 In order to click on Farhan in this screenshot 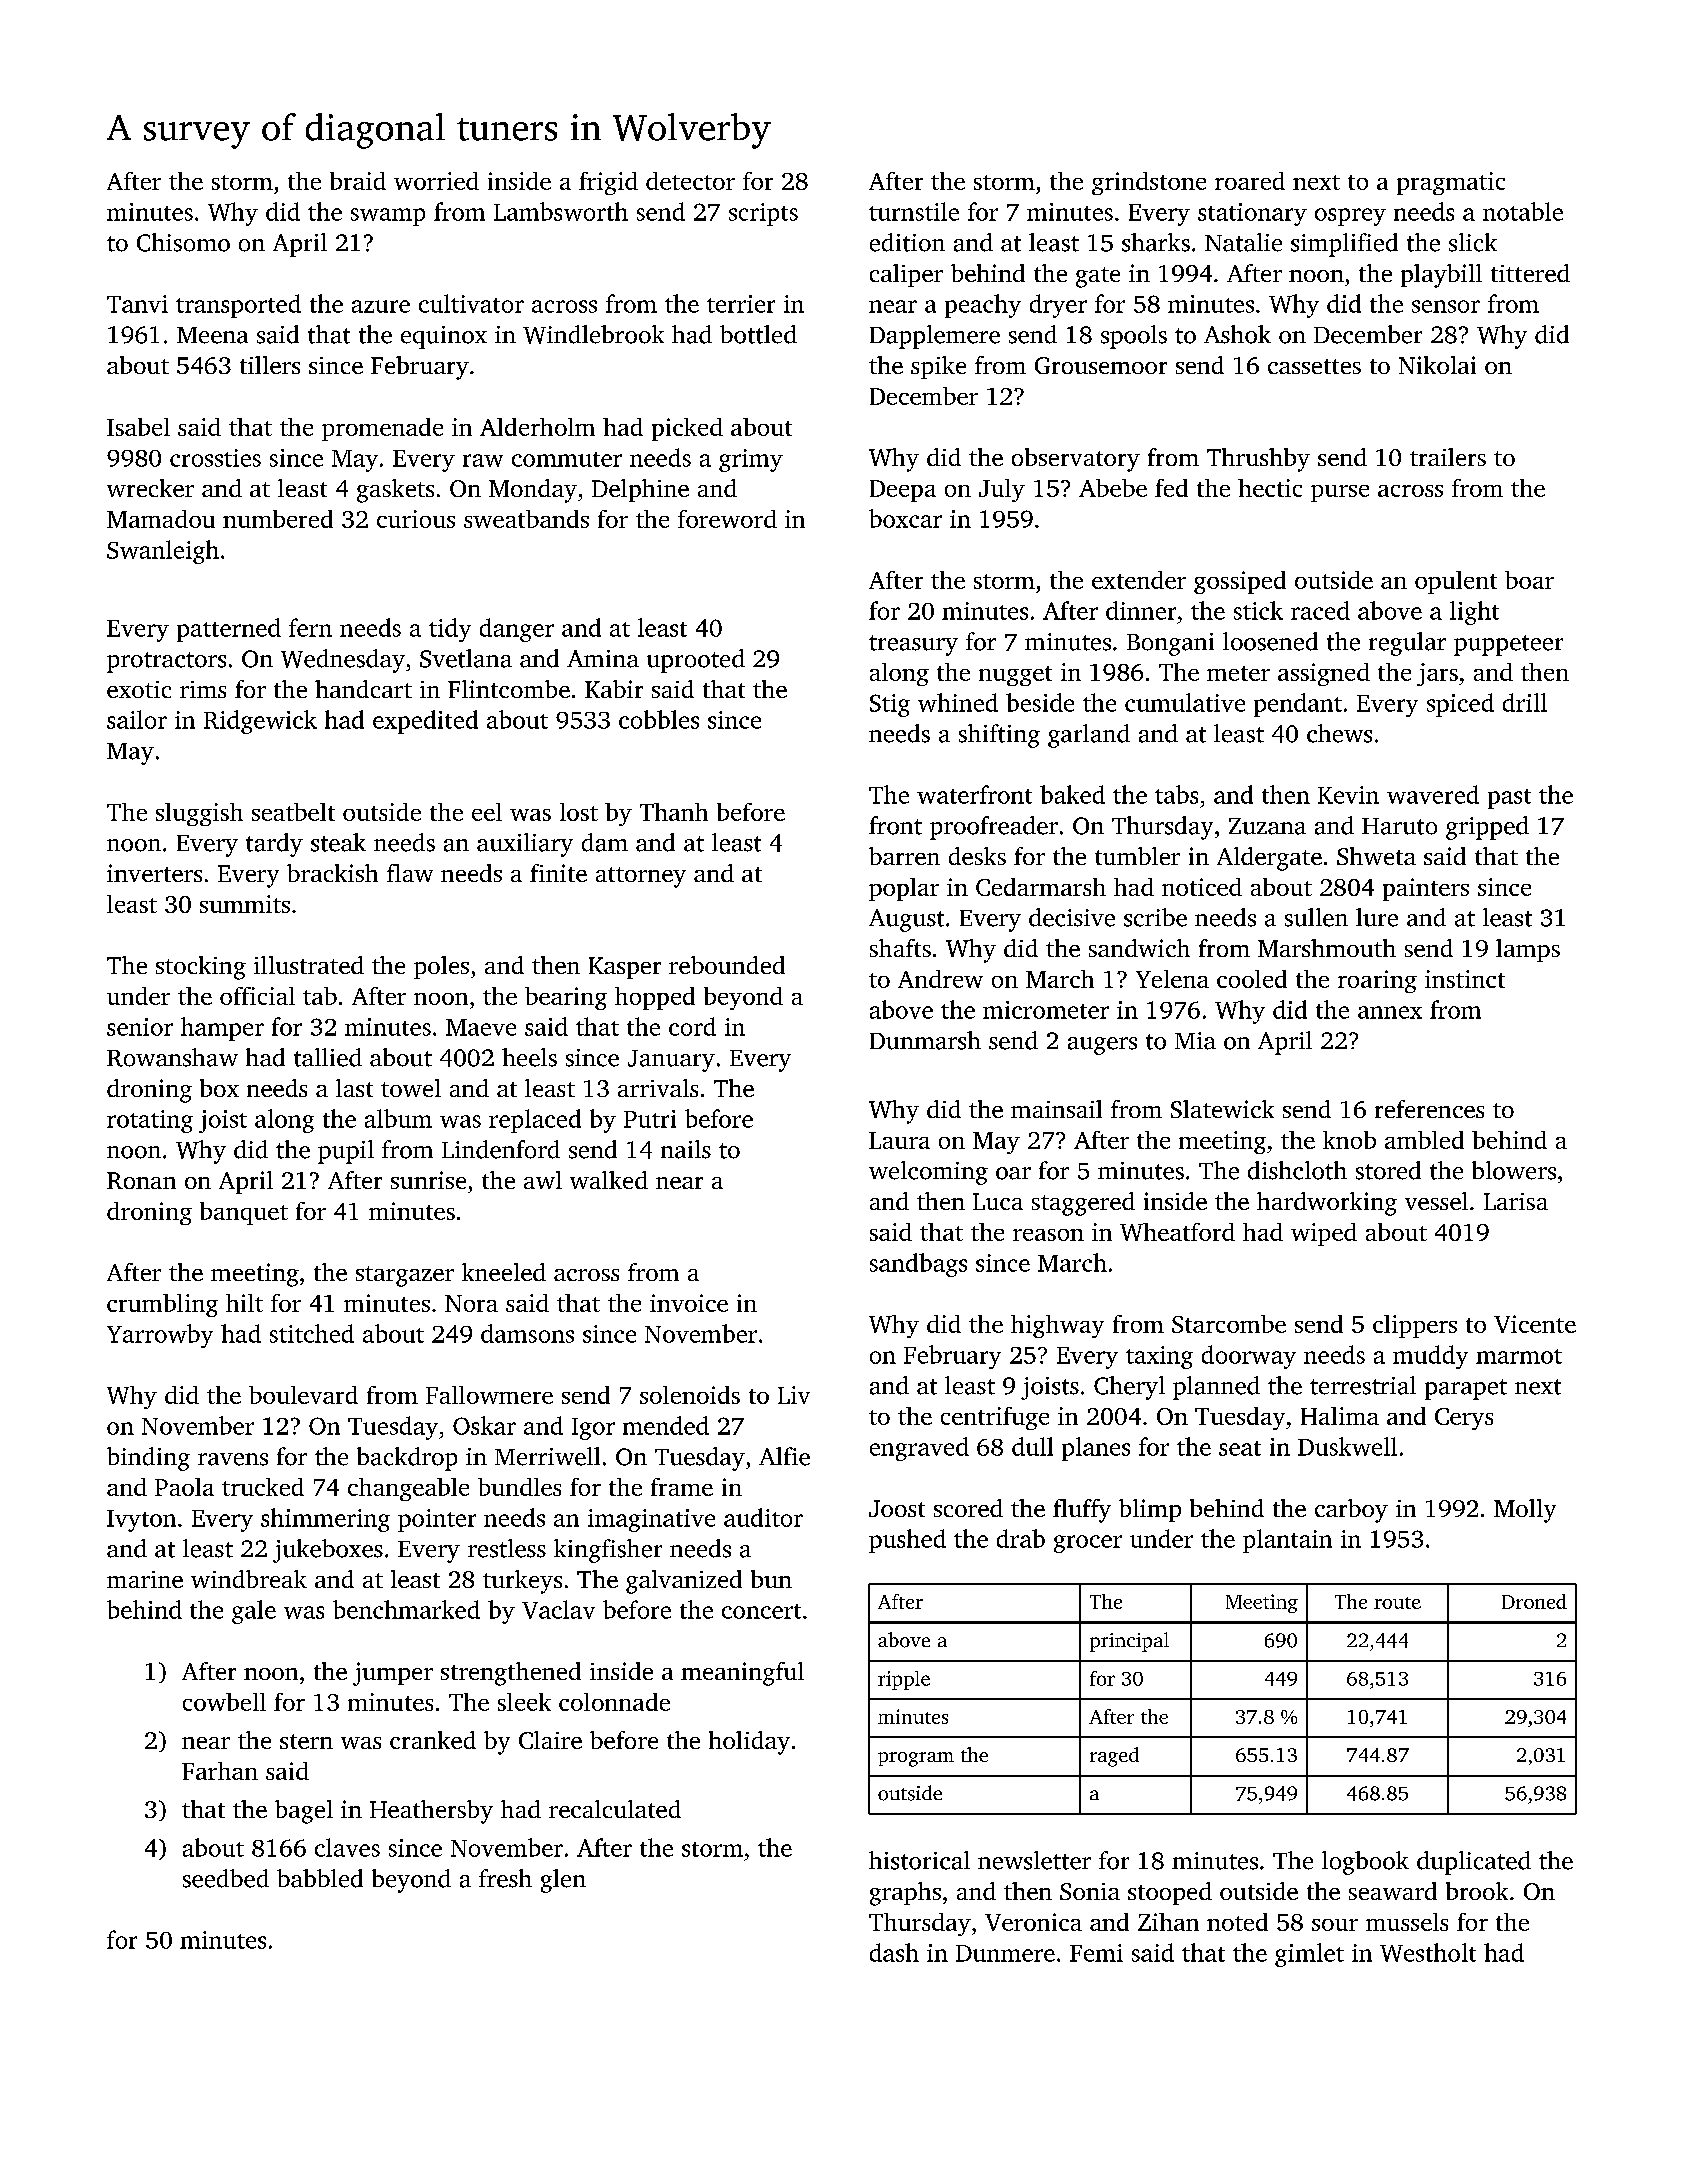, I will do `click(220, 1771)`.
